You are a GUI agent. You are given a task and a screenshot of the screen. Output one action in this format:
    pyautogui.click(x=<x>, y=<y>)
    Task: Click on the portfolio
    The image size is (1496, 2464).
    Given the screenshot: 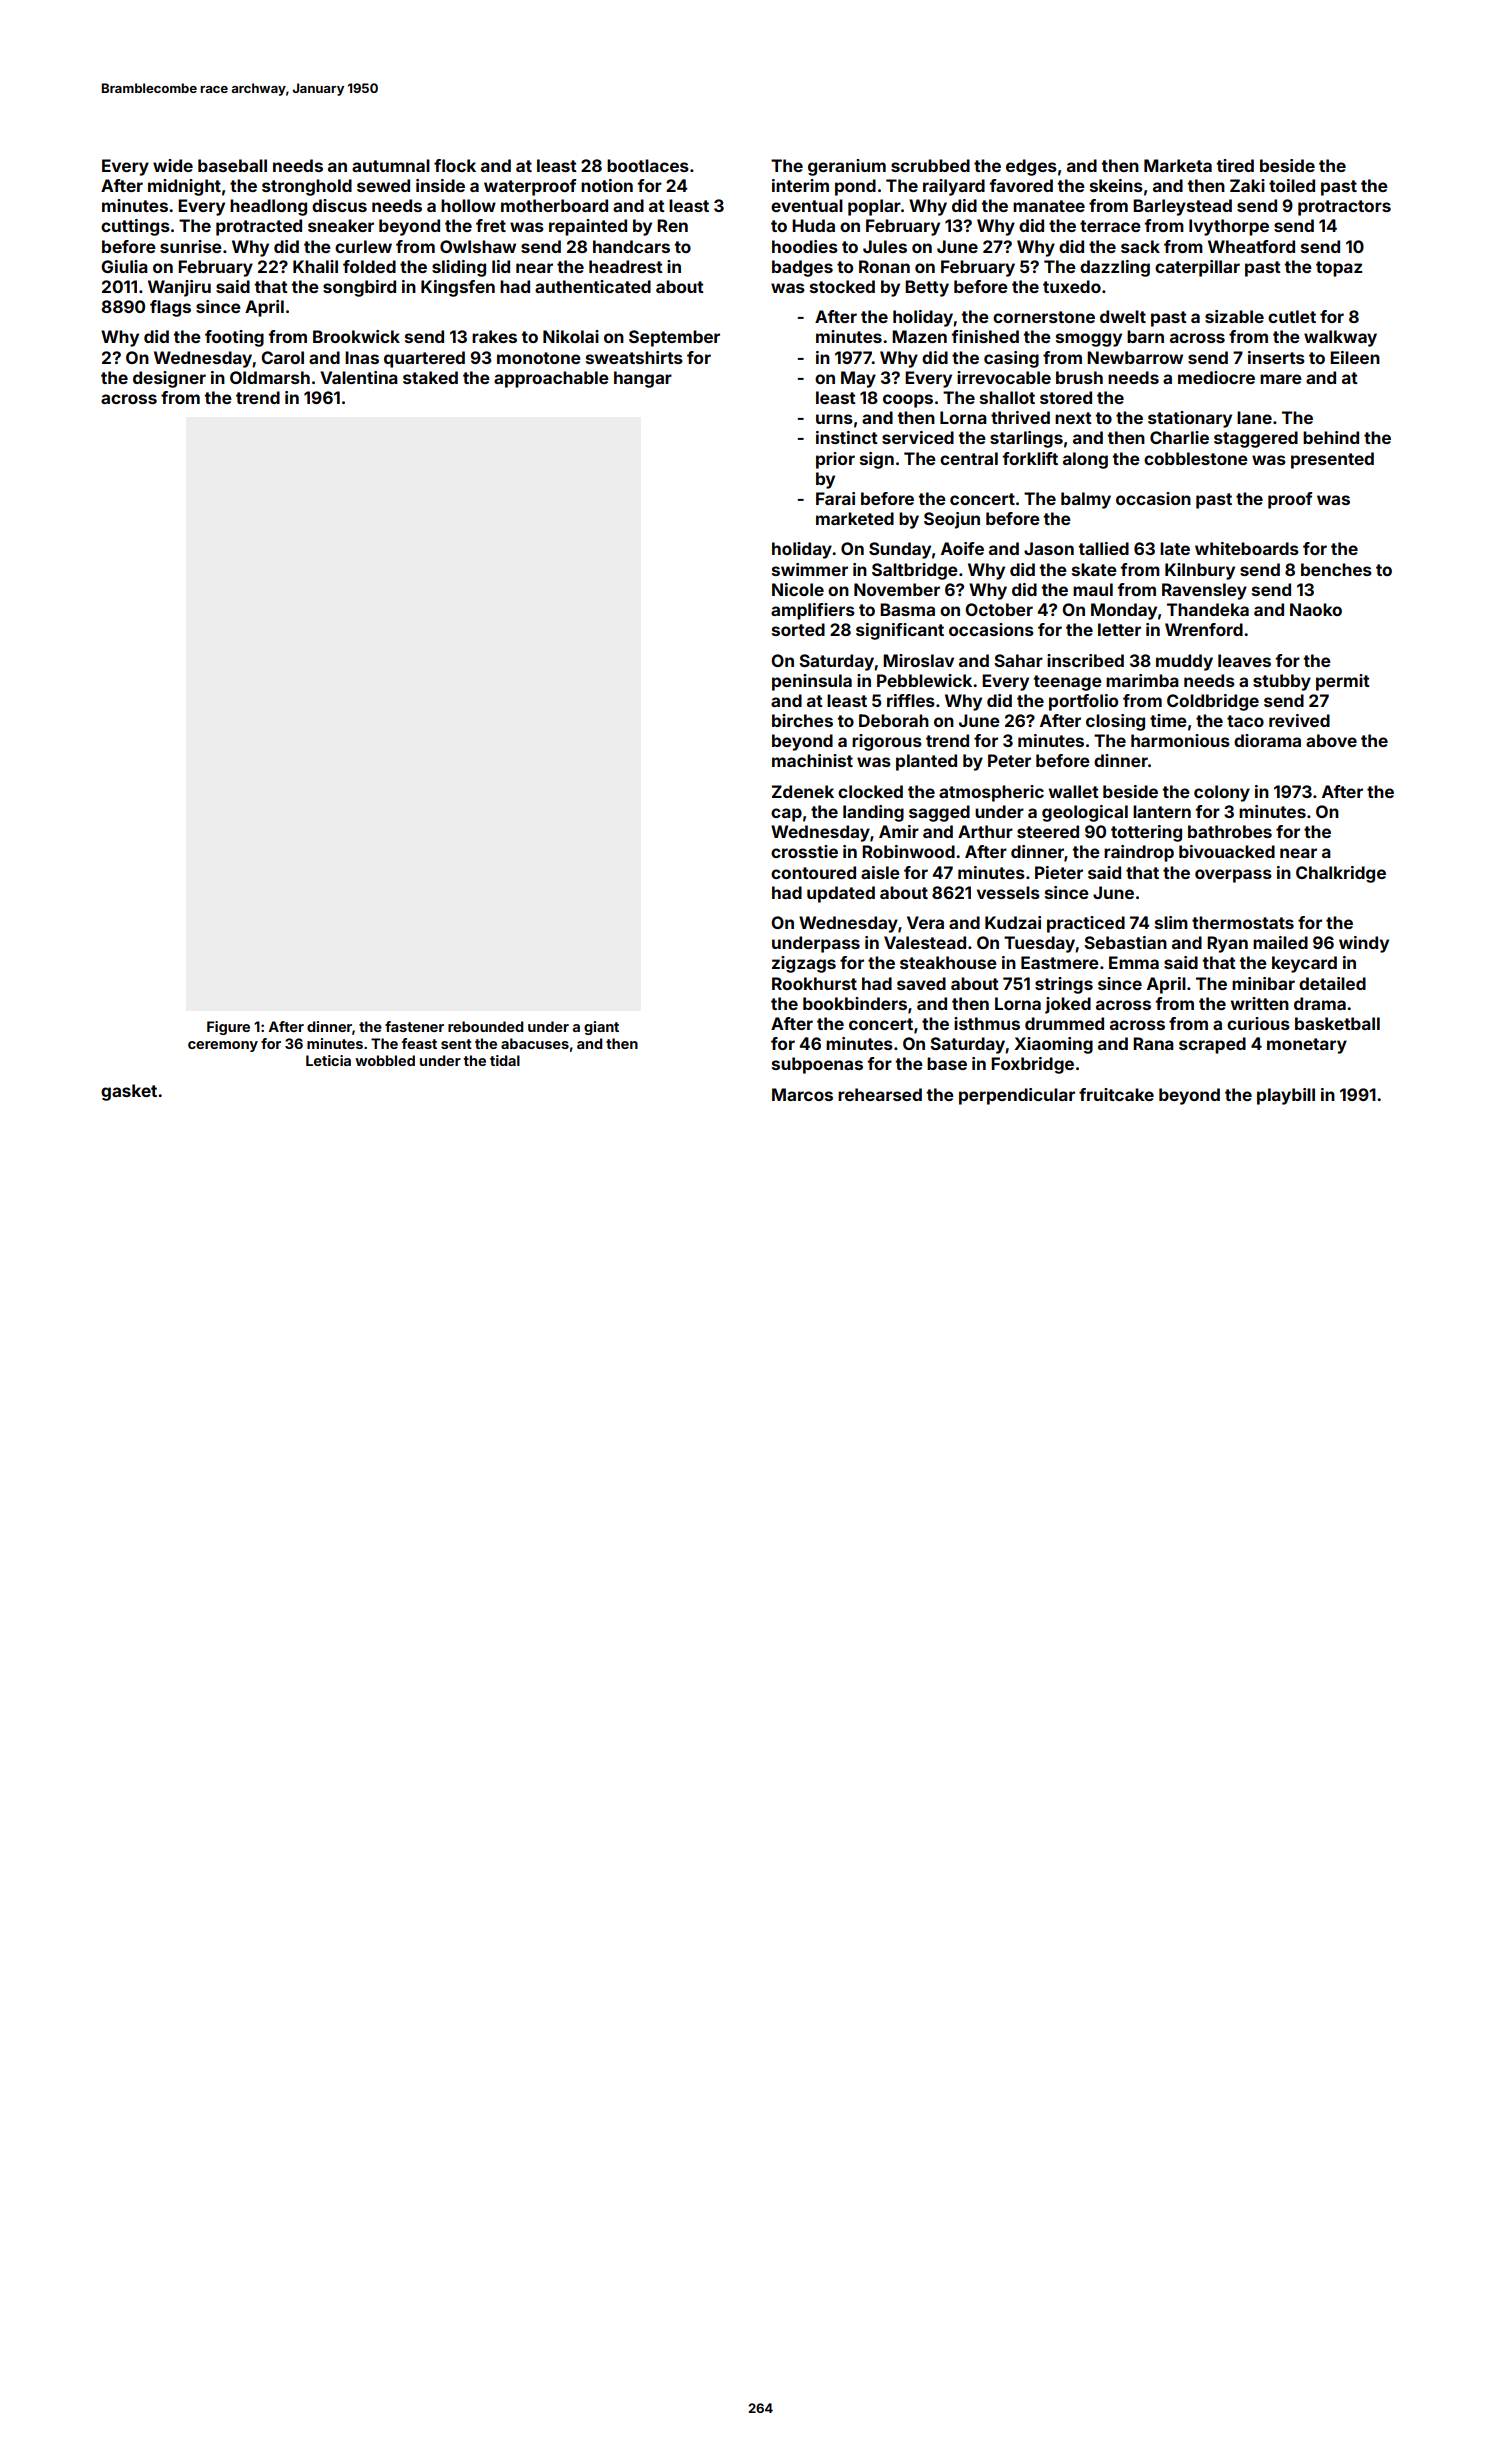 What is the action you would take?
    pyautogui.click(x=1083, y=702)
